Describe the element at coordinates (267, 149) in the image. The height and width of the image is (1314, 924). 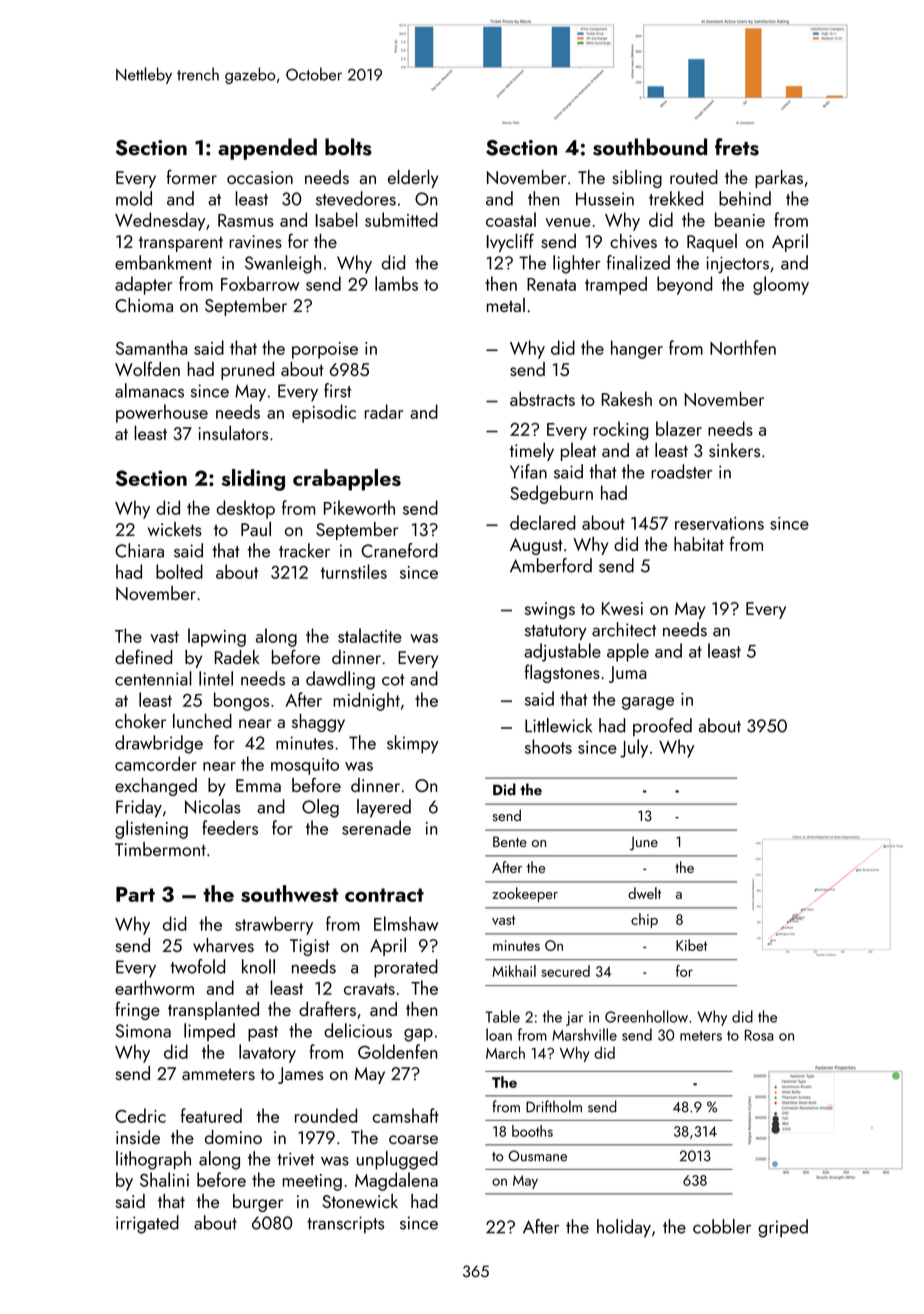
I see `appended` at that location.
